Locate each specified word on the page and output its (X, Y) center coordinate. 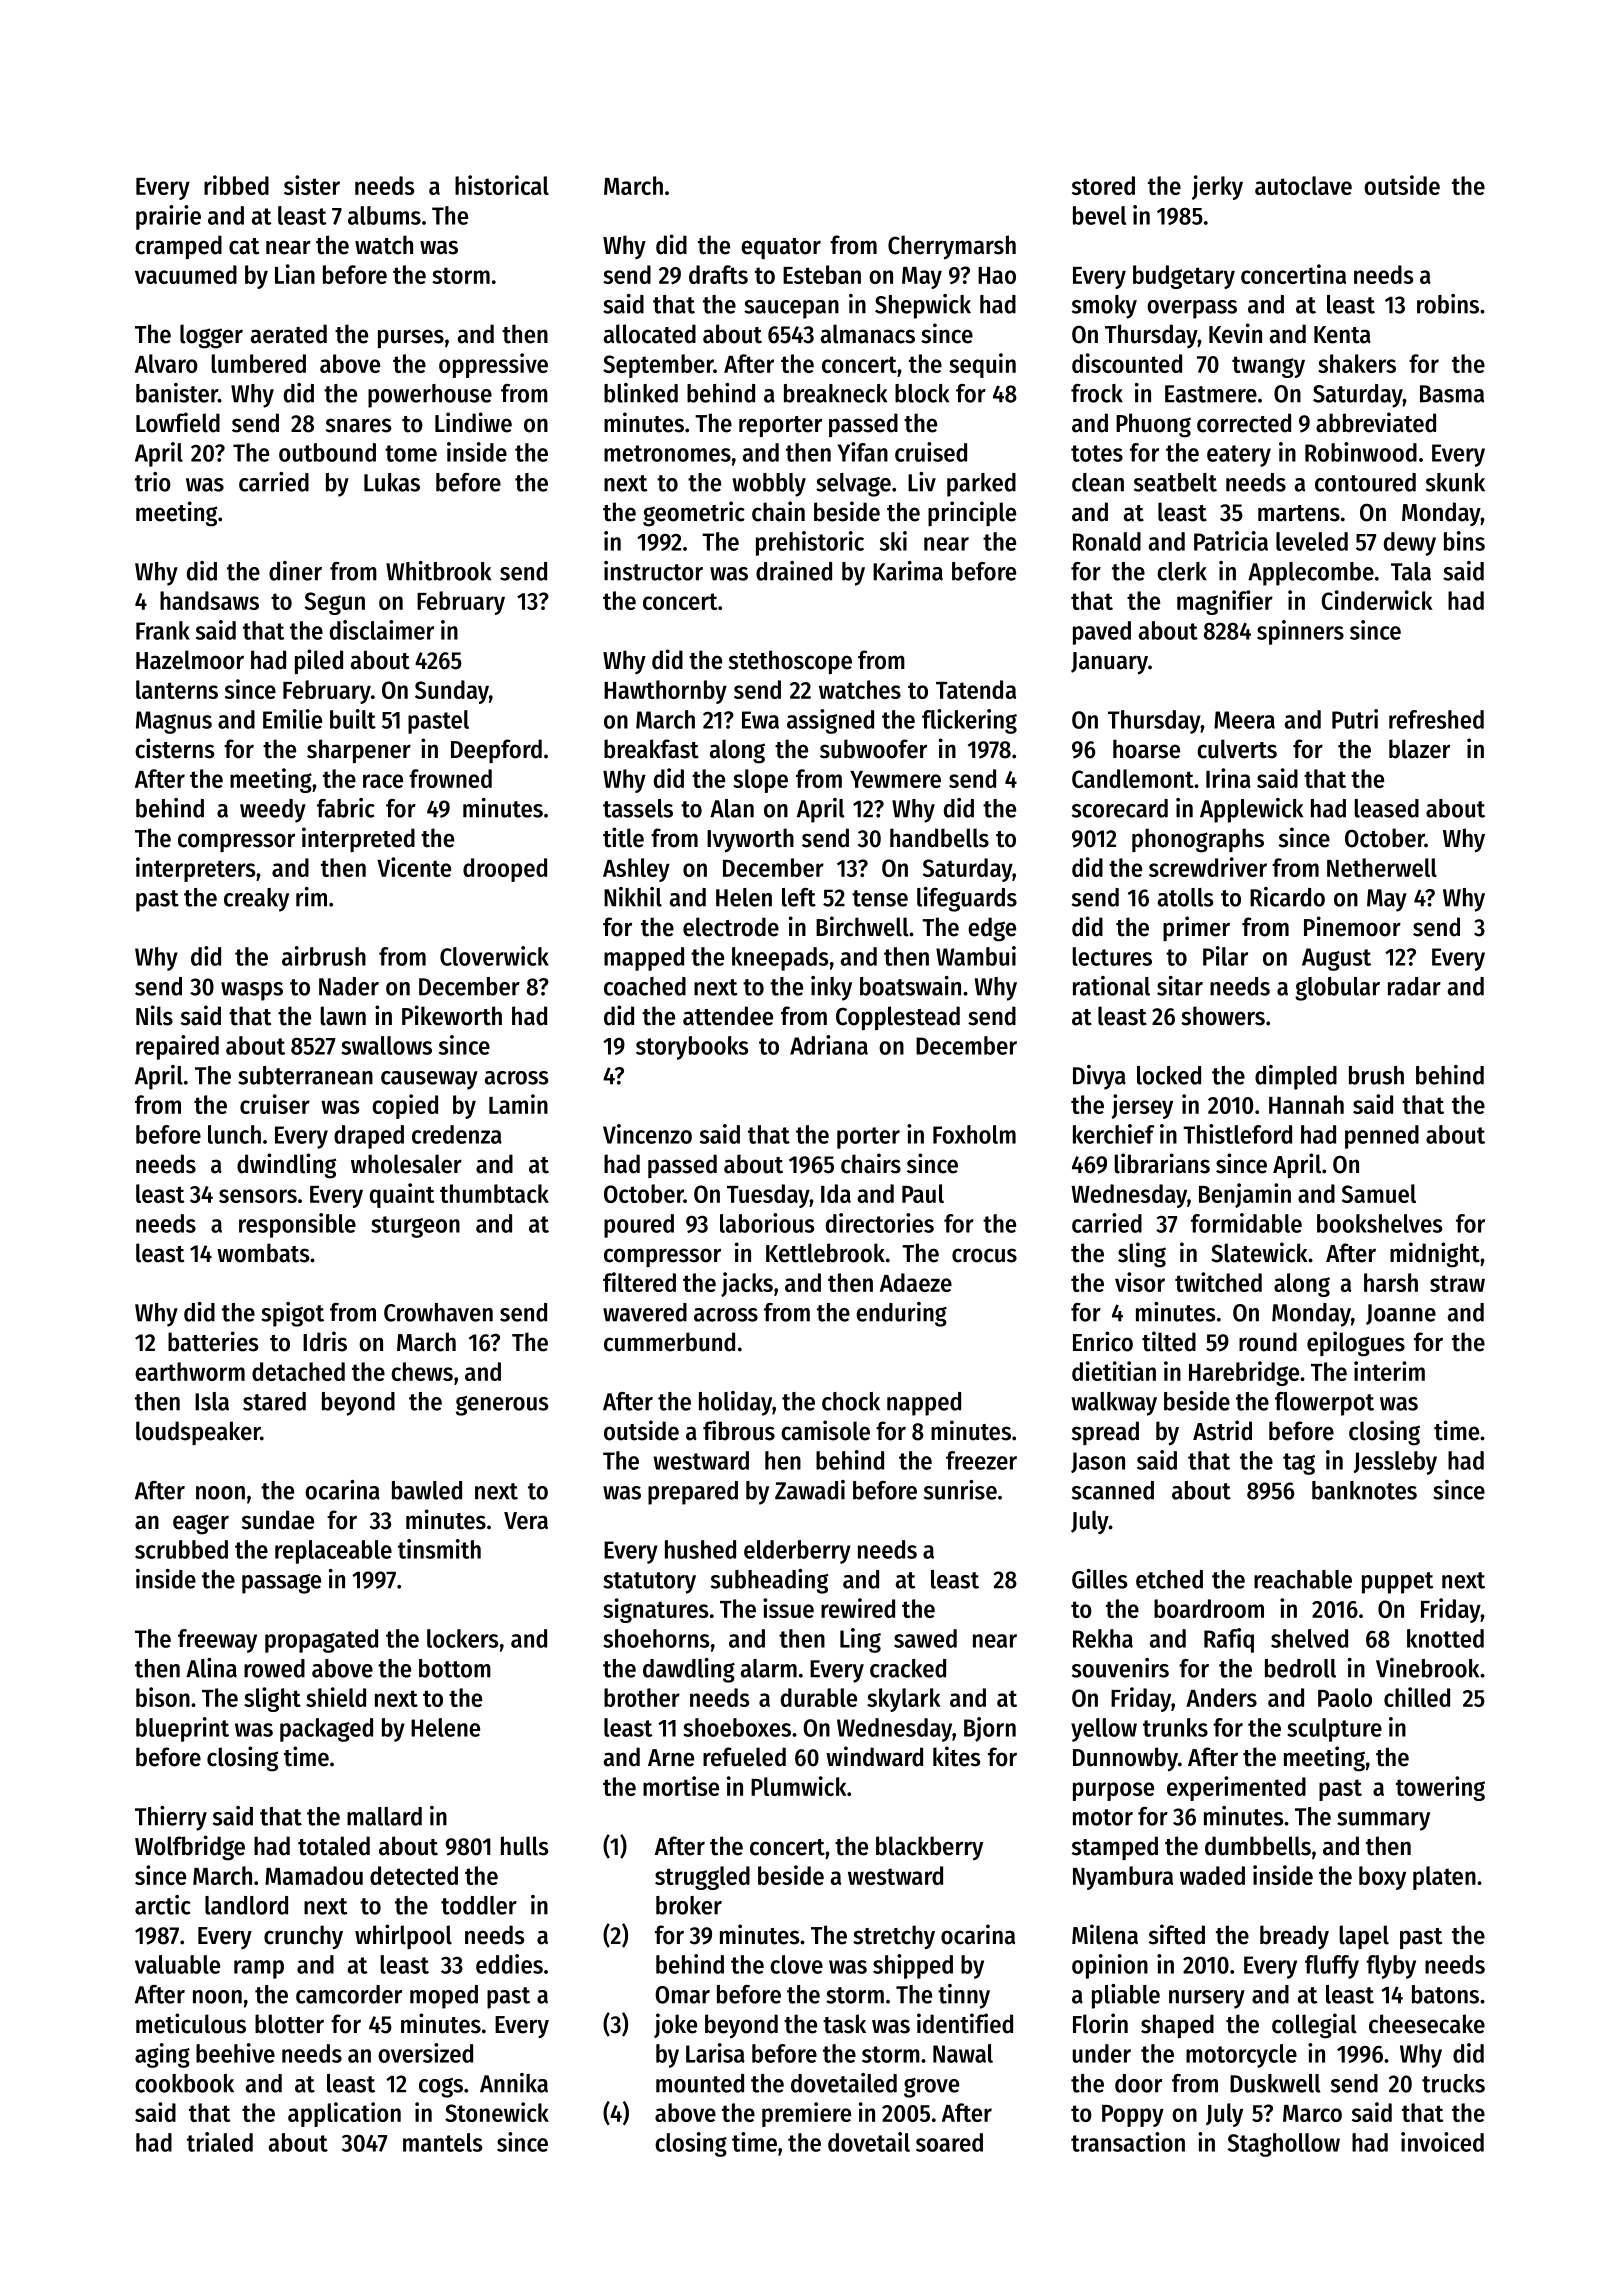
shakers (1357, 363)
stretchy (894, 1937)
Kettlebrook (825, 1253)
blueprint (182, 1729)
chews (422, 1371)
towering (1440, 1788)
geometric (694, 514)
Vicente (414, 867)
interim (1389, 1371)
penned (1382, 1137)
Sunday (452, 692)
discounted (1127, 363)
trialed (220, 2142)
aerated (289, 334)
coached (645, 986)
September (658, 366)
